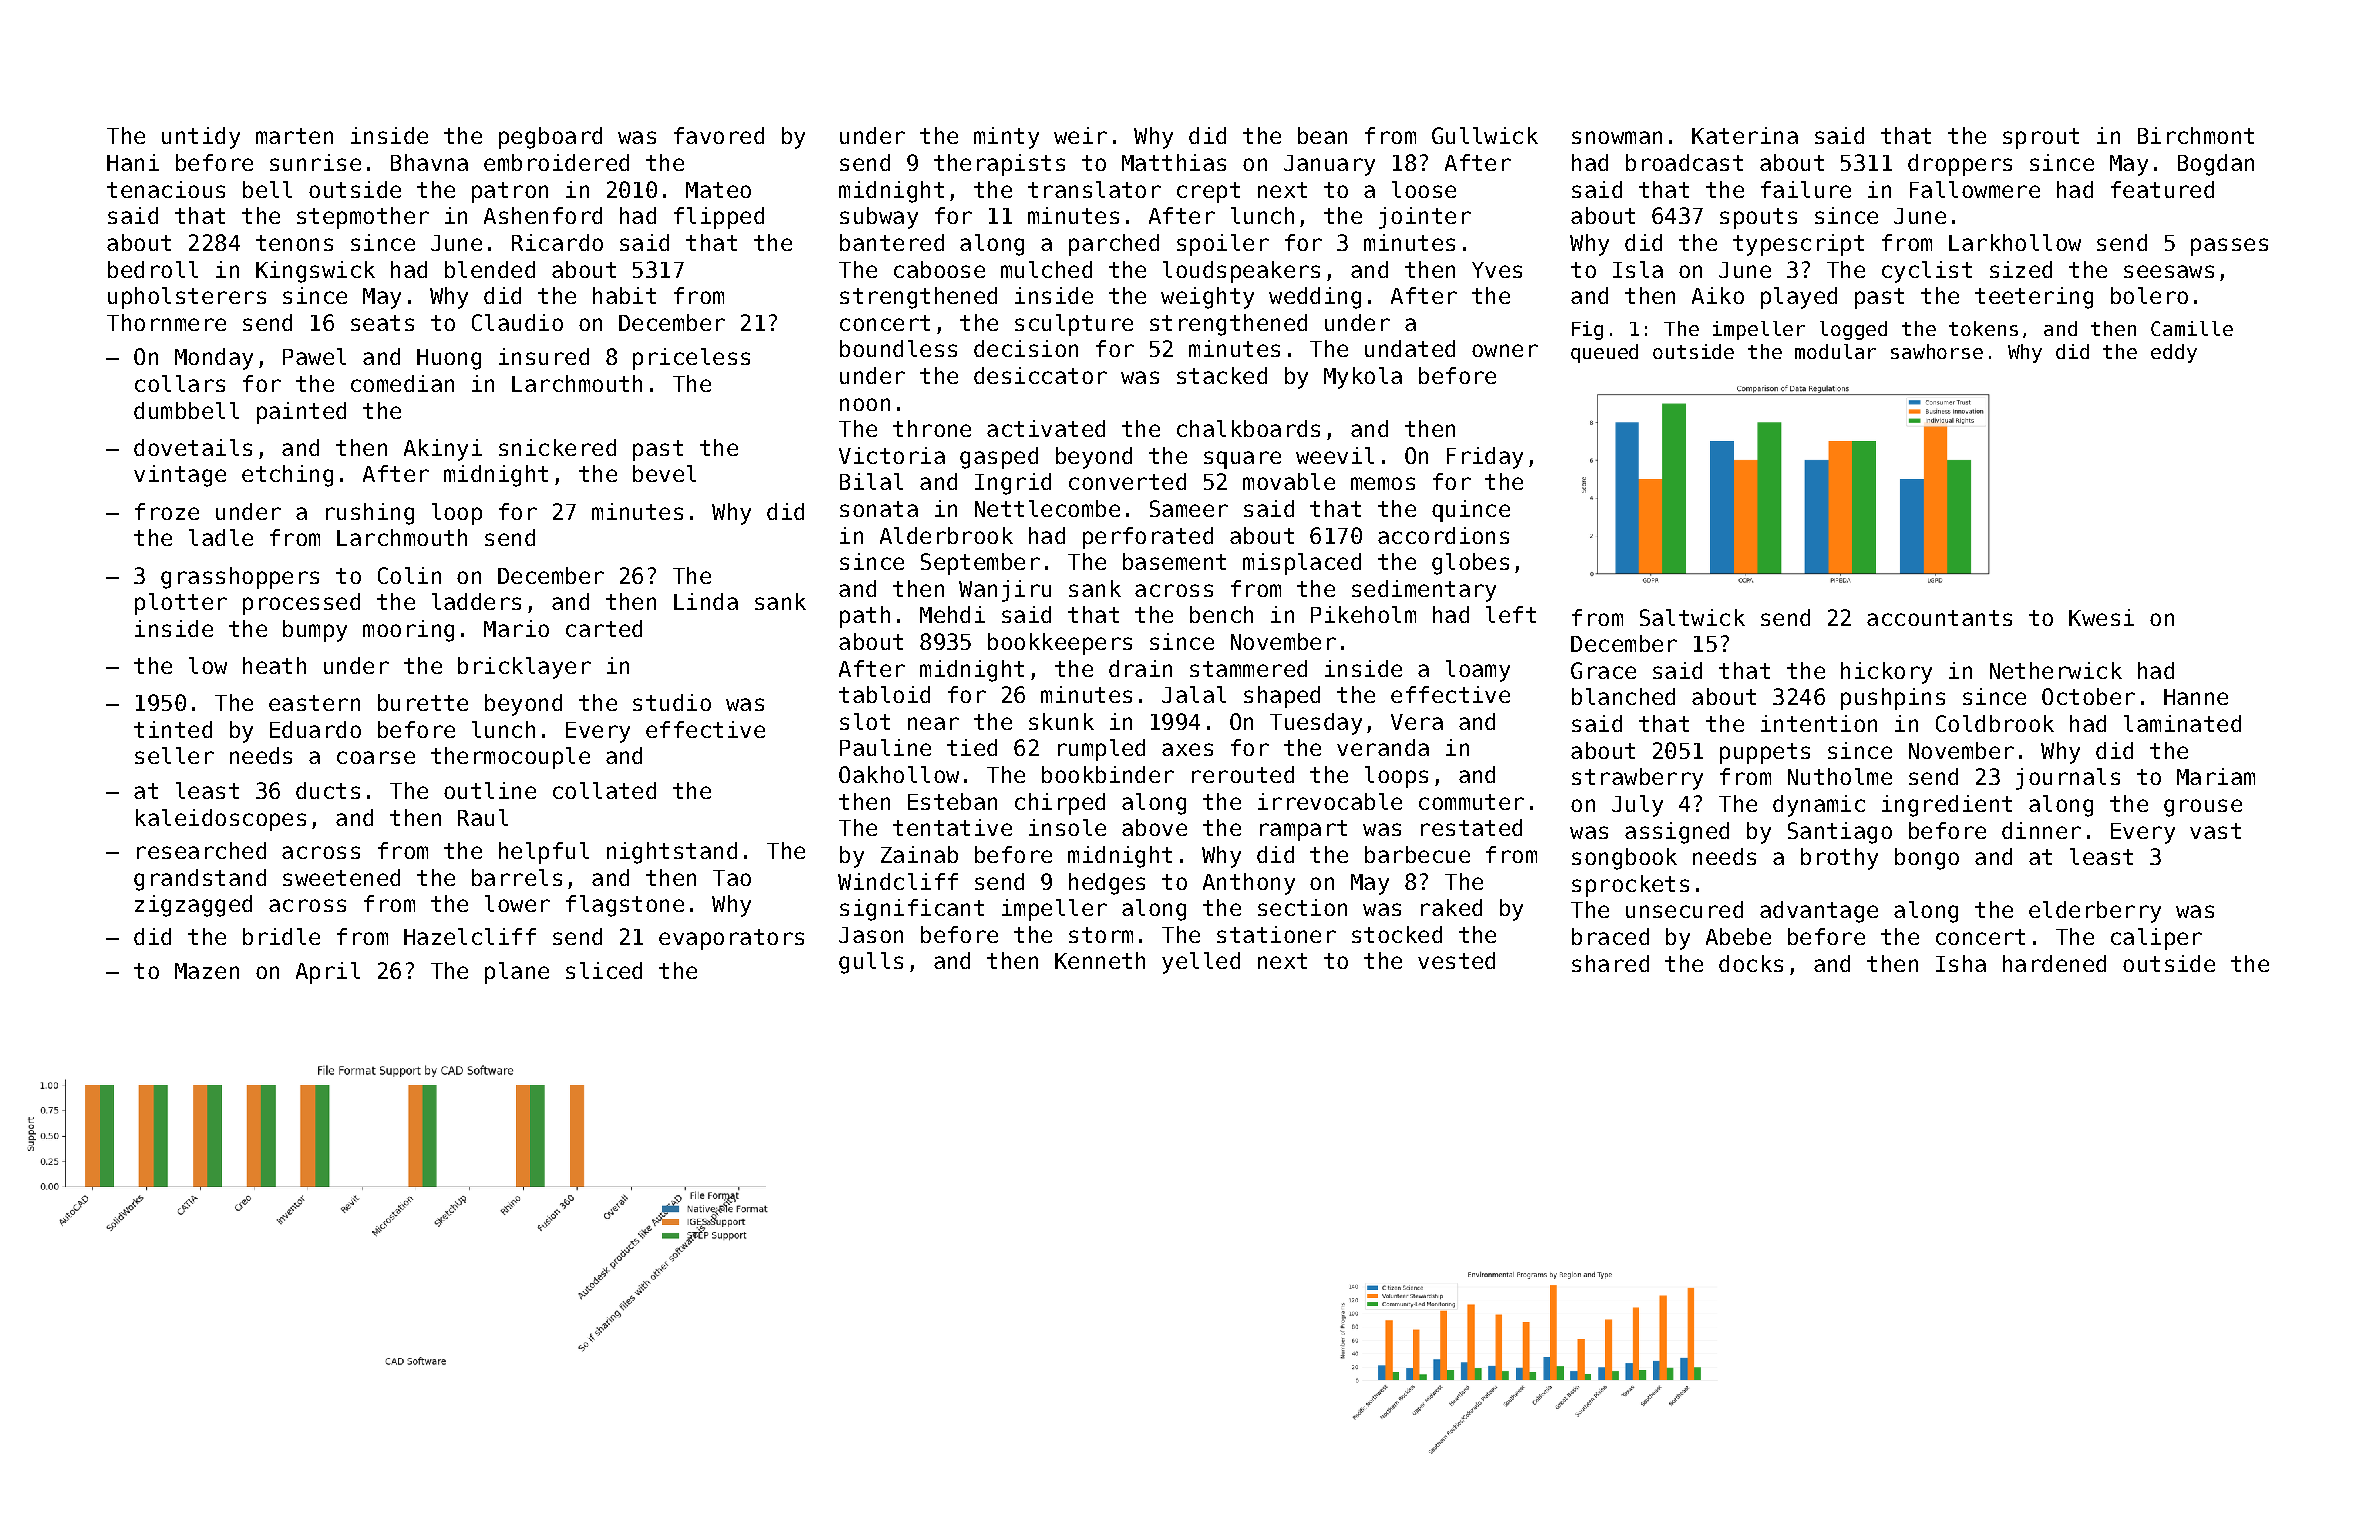  What do you see at coordinates (1061, 721) in the screenshot?
I see `skunk` at bounding box center [1061, 721].
